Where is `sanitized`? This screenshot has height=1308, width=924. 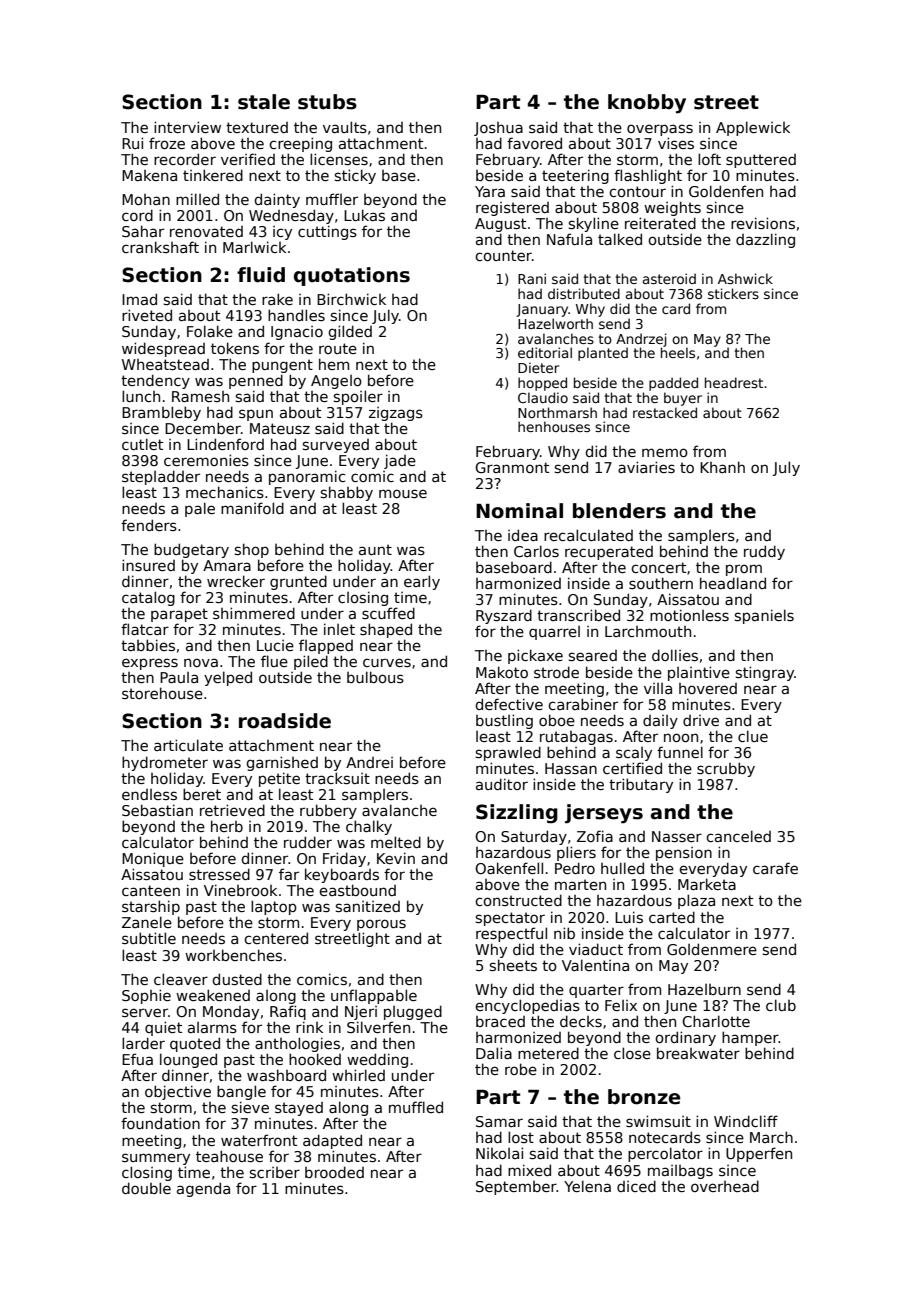
sanitized is located at coordinates (368, 906).
